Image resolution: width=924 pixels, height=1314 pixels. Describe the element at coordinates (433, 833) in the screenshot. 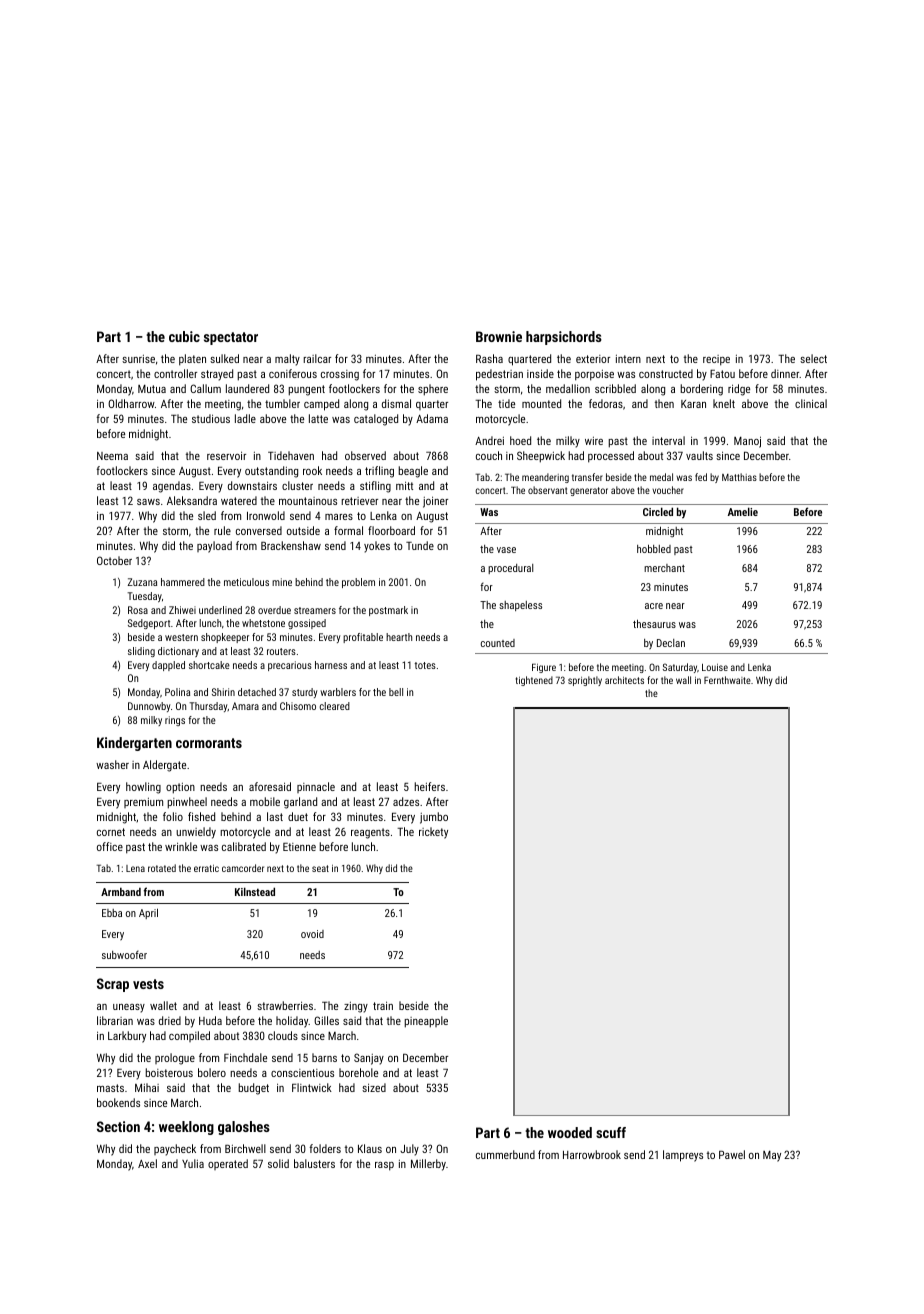

I see `rickety` at that location.
